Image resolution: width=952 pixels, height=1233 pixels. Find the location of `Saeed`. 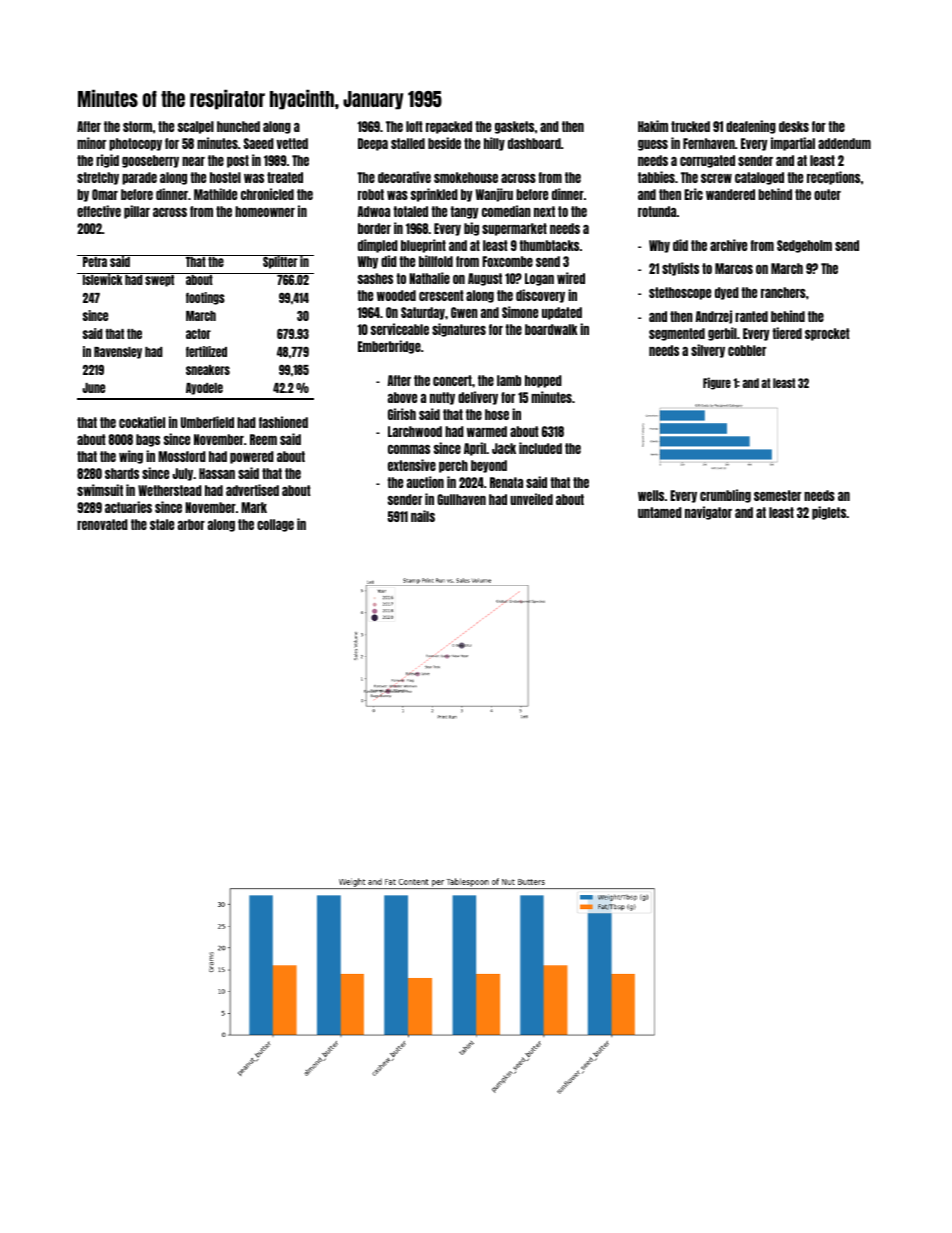

Saeed is located at coordinates (259, 143).
